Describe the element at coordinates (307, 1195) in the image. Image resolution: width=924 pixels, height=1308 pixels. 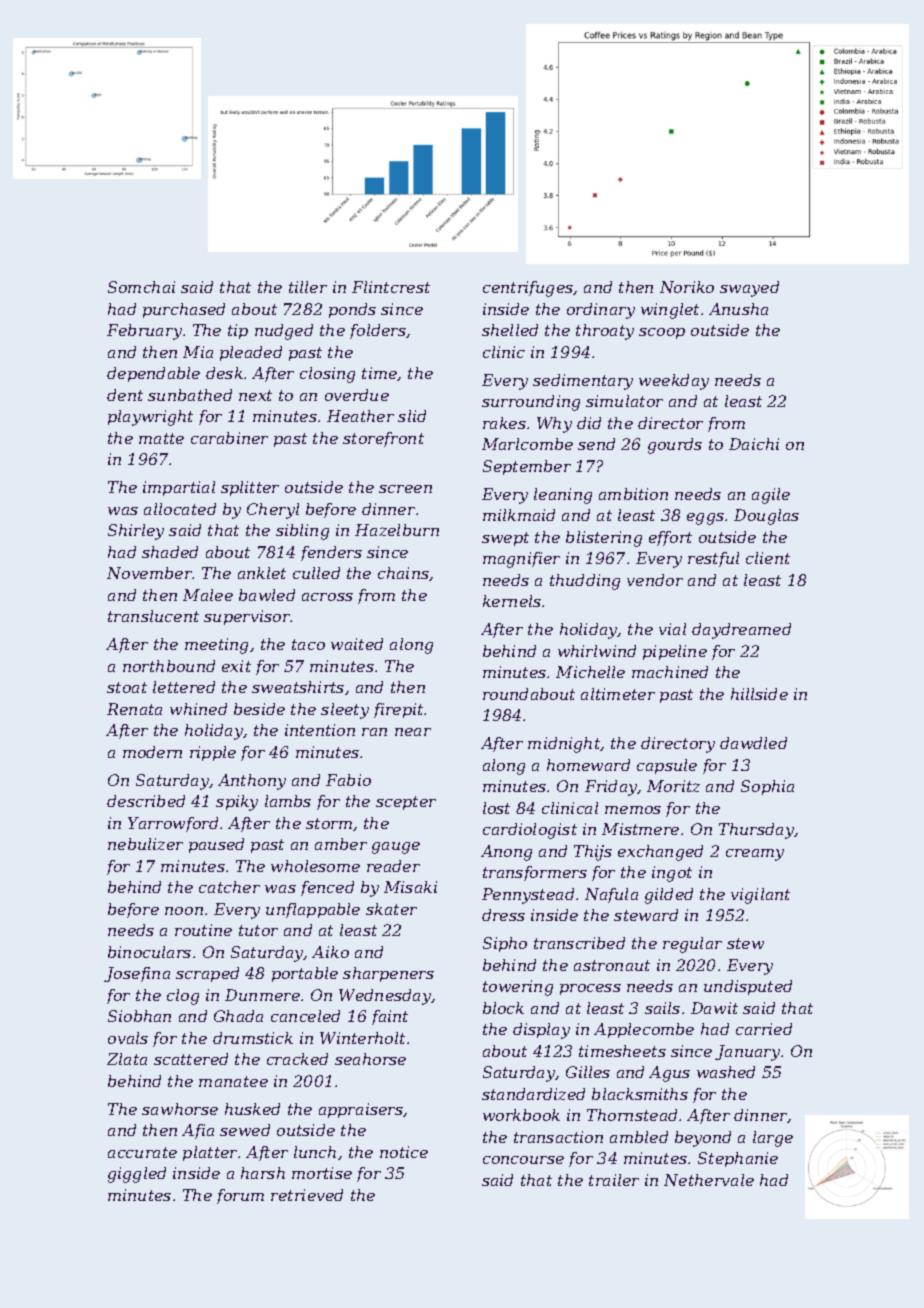
I see `retrieved` at that location.
